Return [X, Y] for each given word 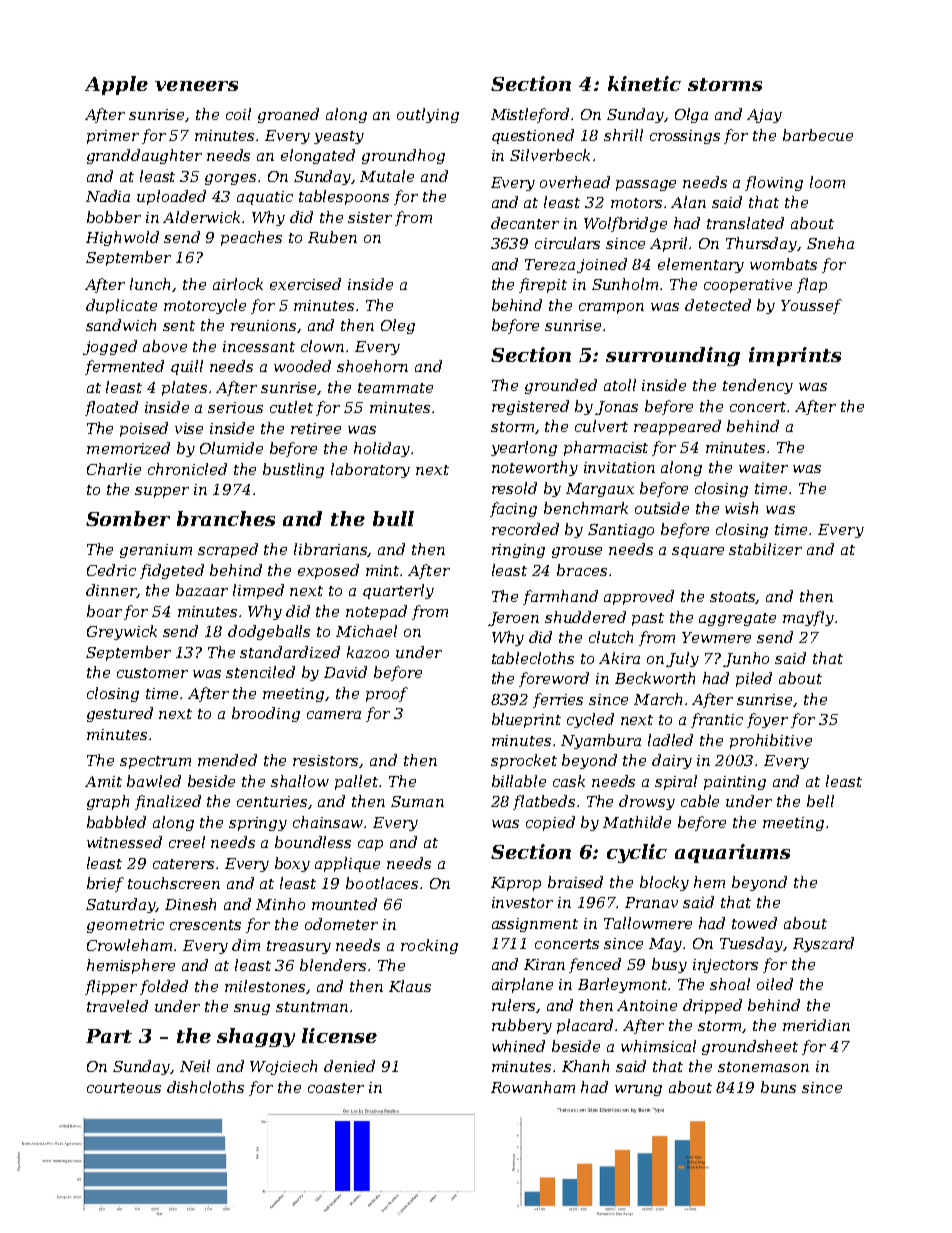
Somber [128, 518]
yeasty [339, 137]
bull [393, 518]
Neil [195, 1066]
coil [238, 114]
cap [370, 845]
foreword [554, 679]
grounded [561, 386]
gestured [120, 714]
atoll [620, 385]
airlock [238, 284]
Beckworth [655, 678]
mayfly [808, 618]
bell [820, 801]
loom [827, 182]
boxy [292, 864]
